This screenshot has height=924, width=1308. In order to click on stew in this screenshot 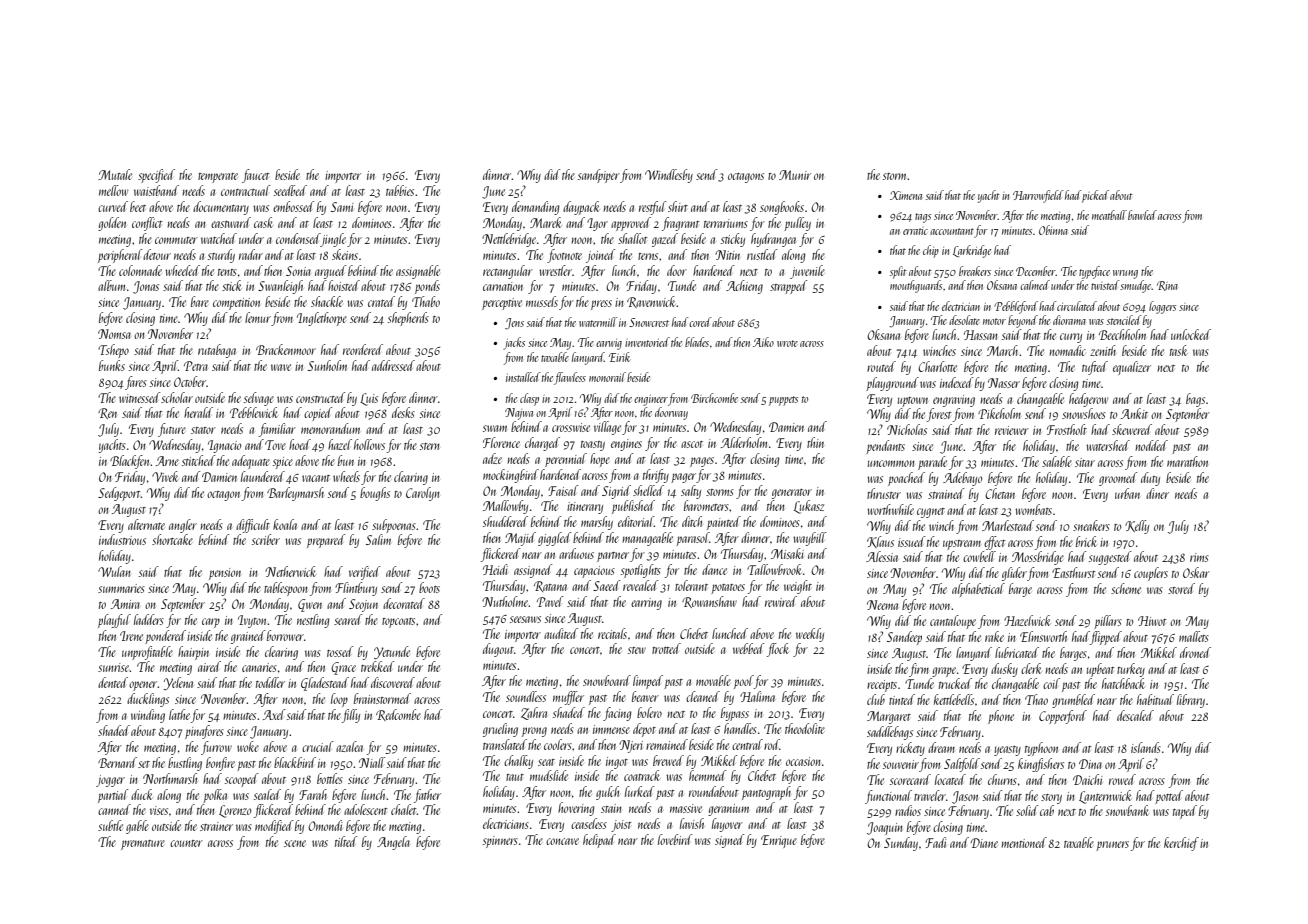, I will do `click(637, 650)`.
